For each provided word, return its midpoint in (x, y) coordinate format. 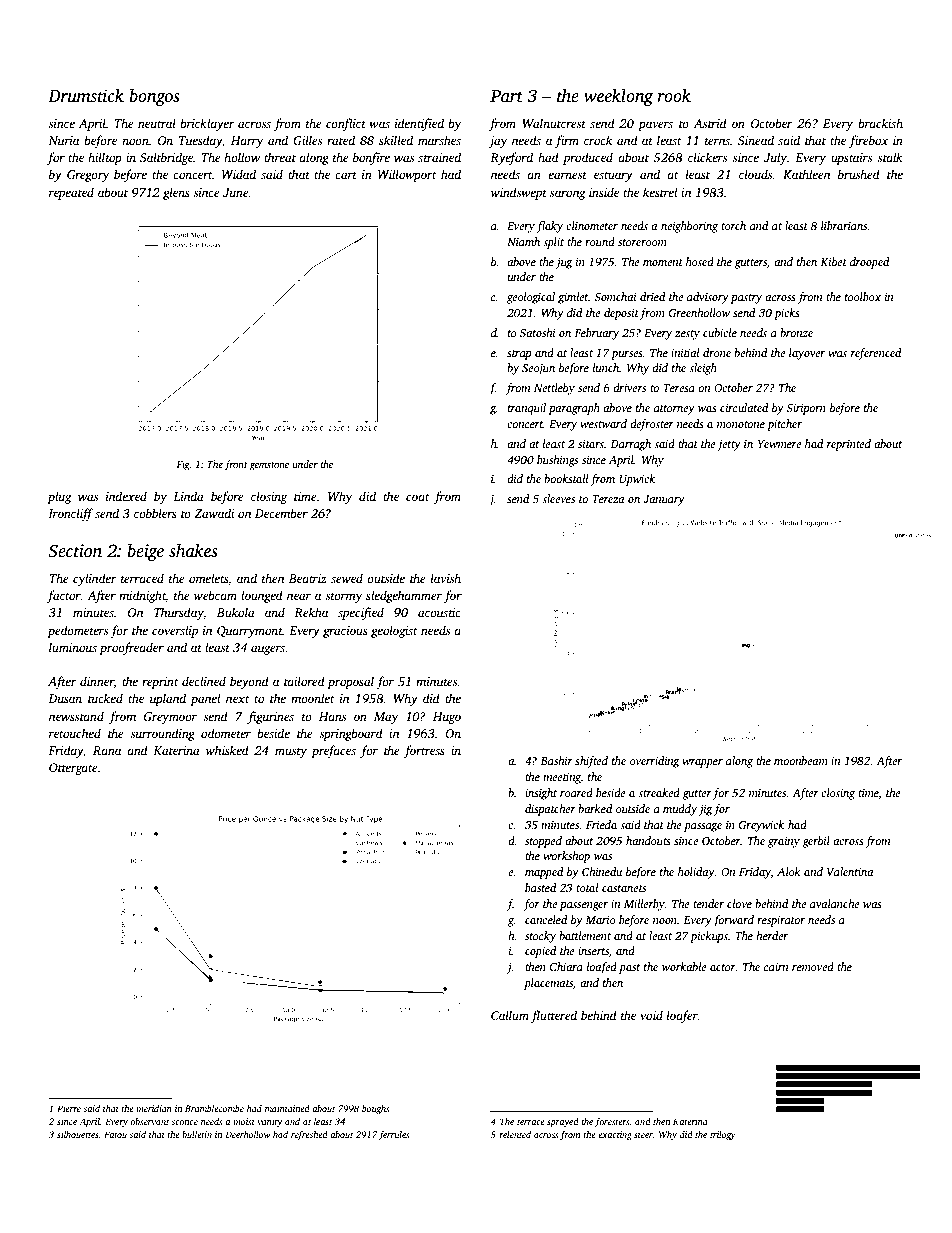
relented (515, 1134)
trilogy (723, 1135)
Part (506, 96)
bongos (155, 97)
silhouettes (78, 1134)
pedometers (77, 631)
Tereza (608, 499)
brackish (880, 123)
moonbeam (801, 760)
